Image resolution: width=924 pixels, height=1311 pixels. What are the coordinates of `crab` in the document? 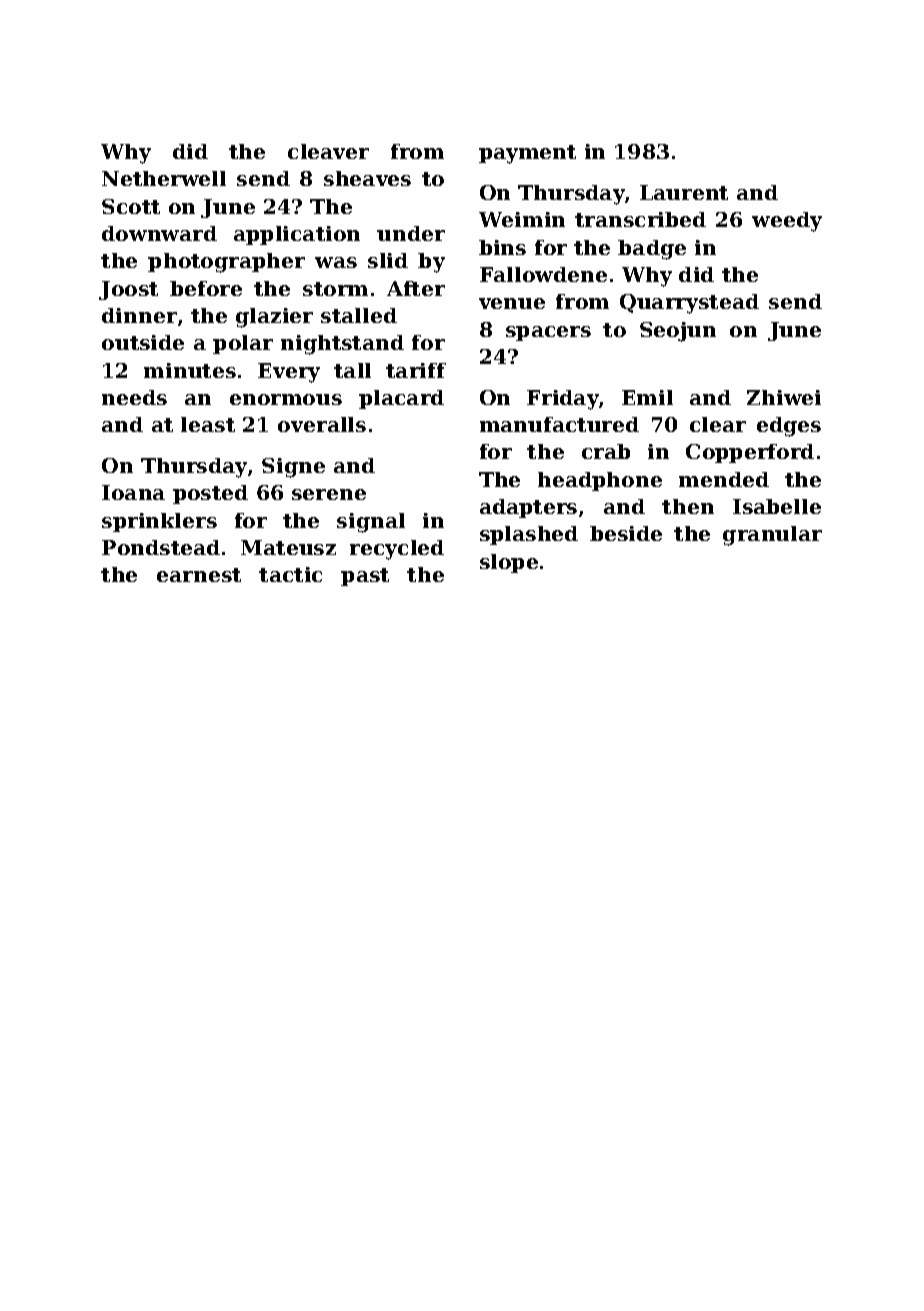 It's located at (606, 451).
